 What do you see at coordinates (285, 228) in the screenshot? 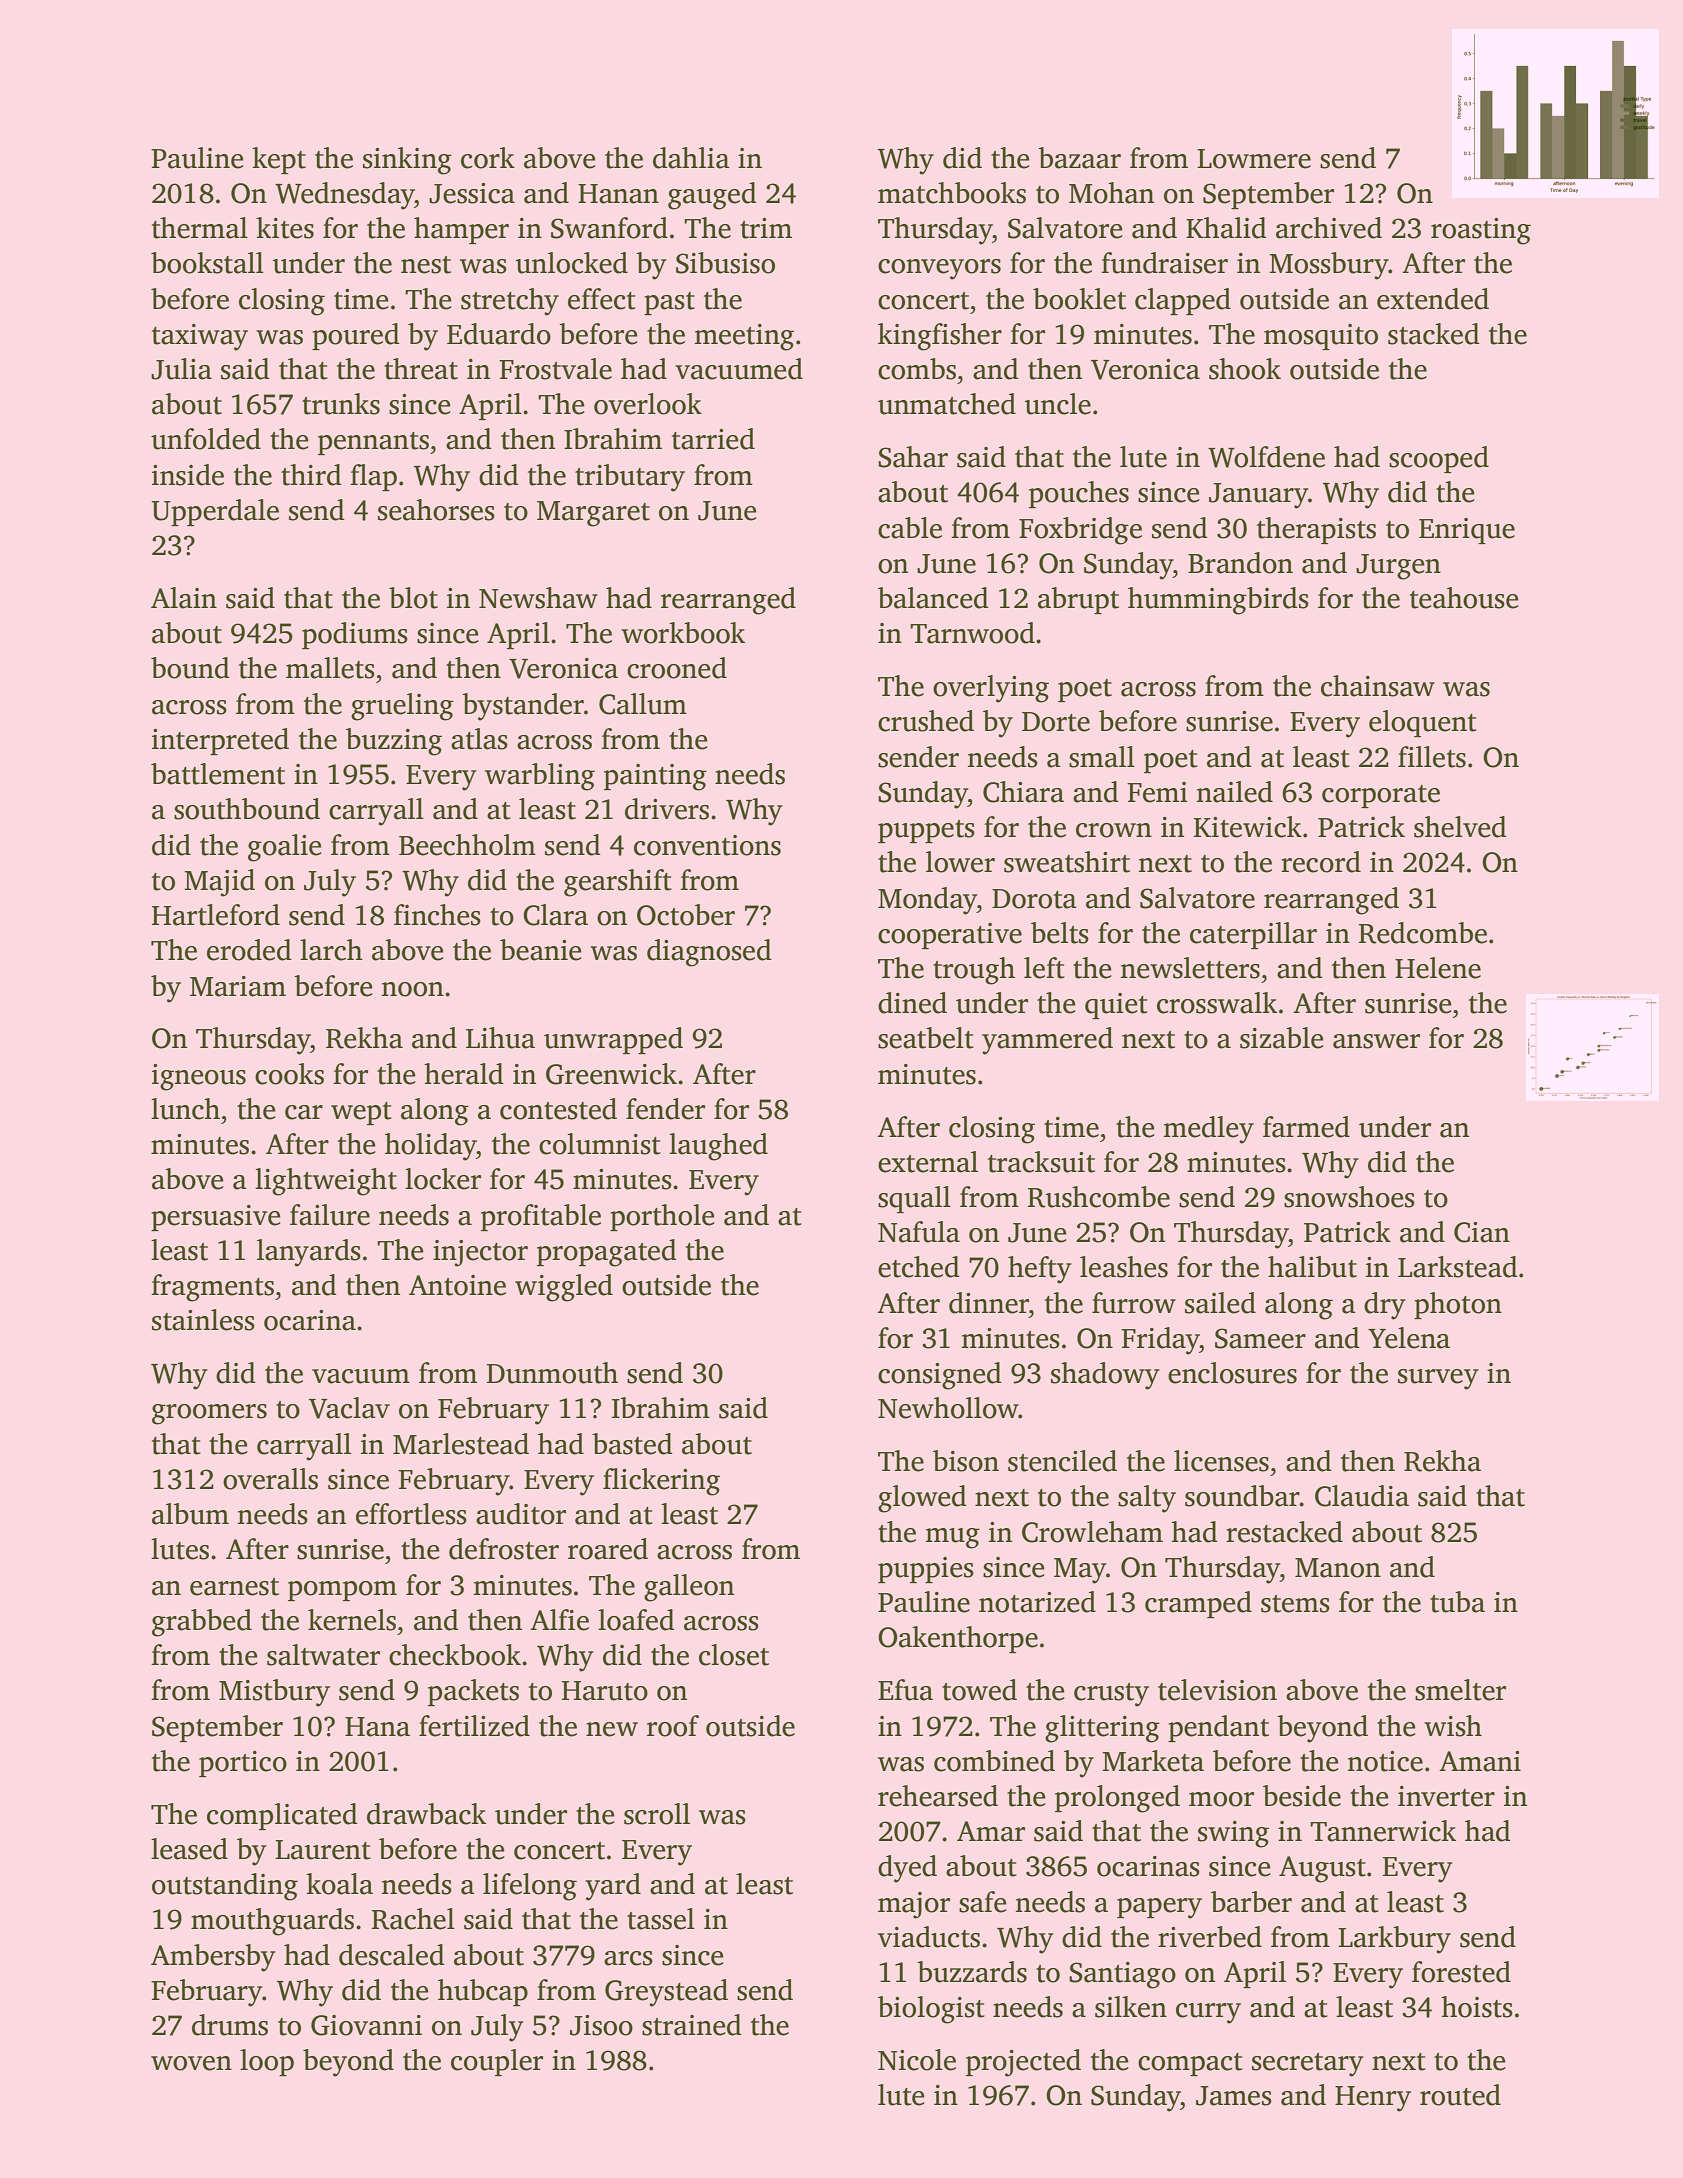
I see `kites` at bounding box center [285, 228].
